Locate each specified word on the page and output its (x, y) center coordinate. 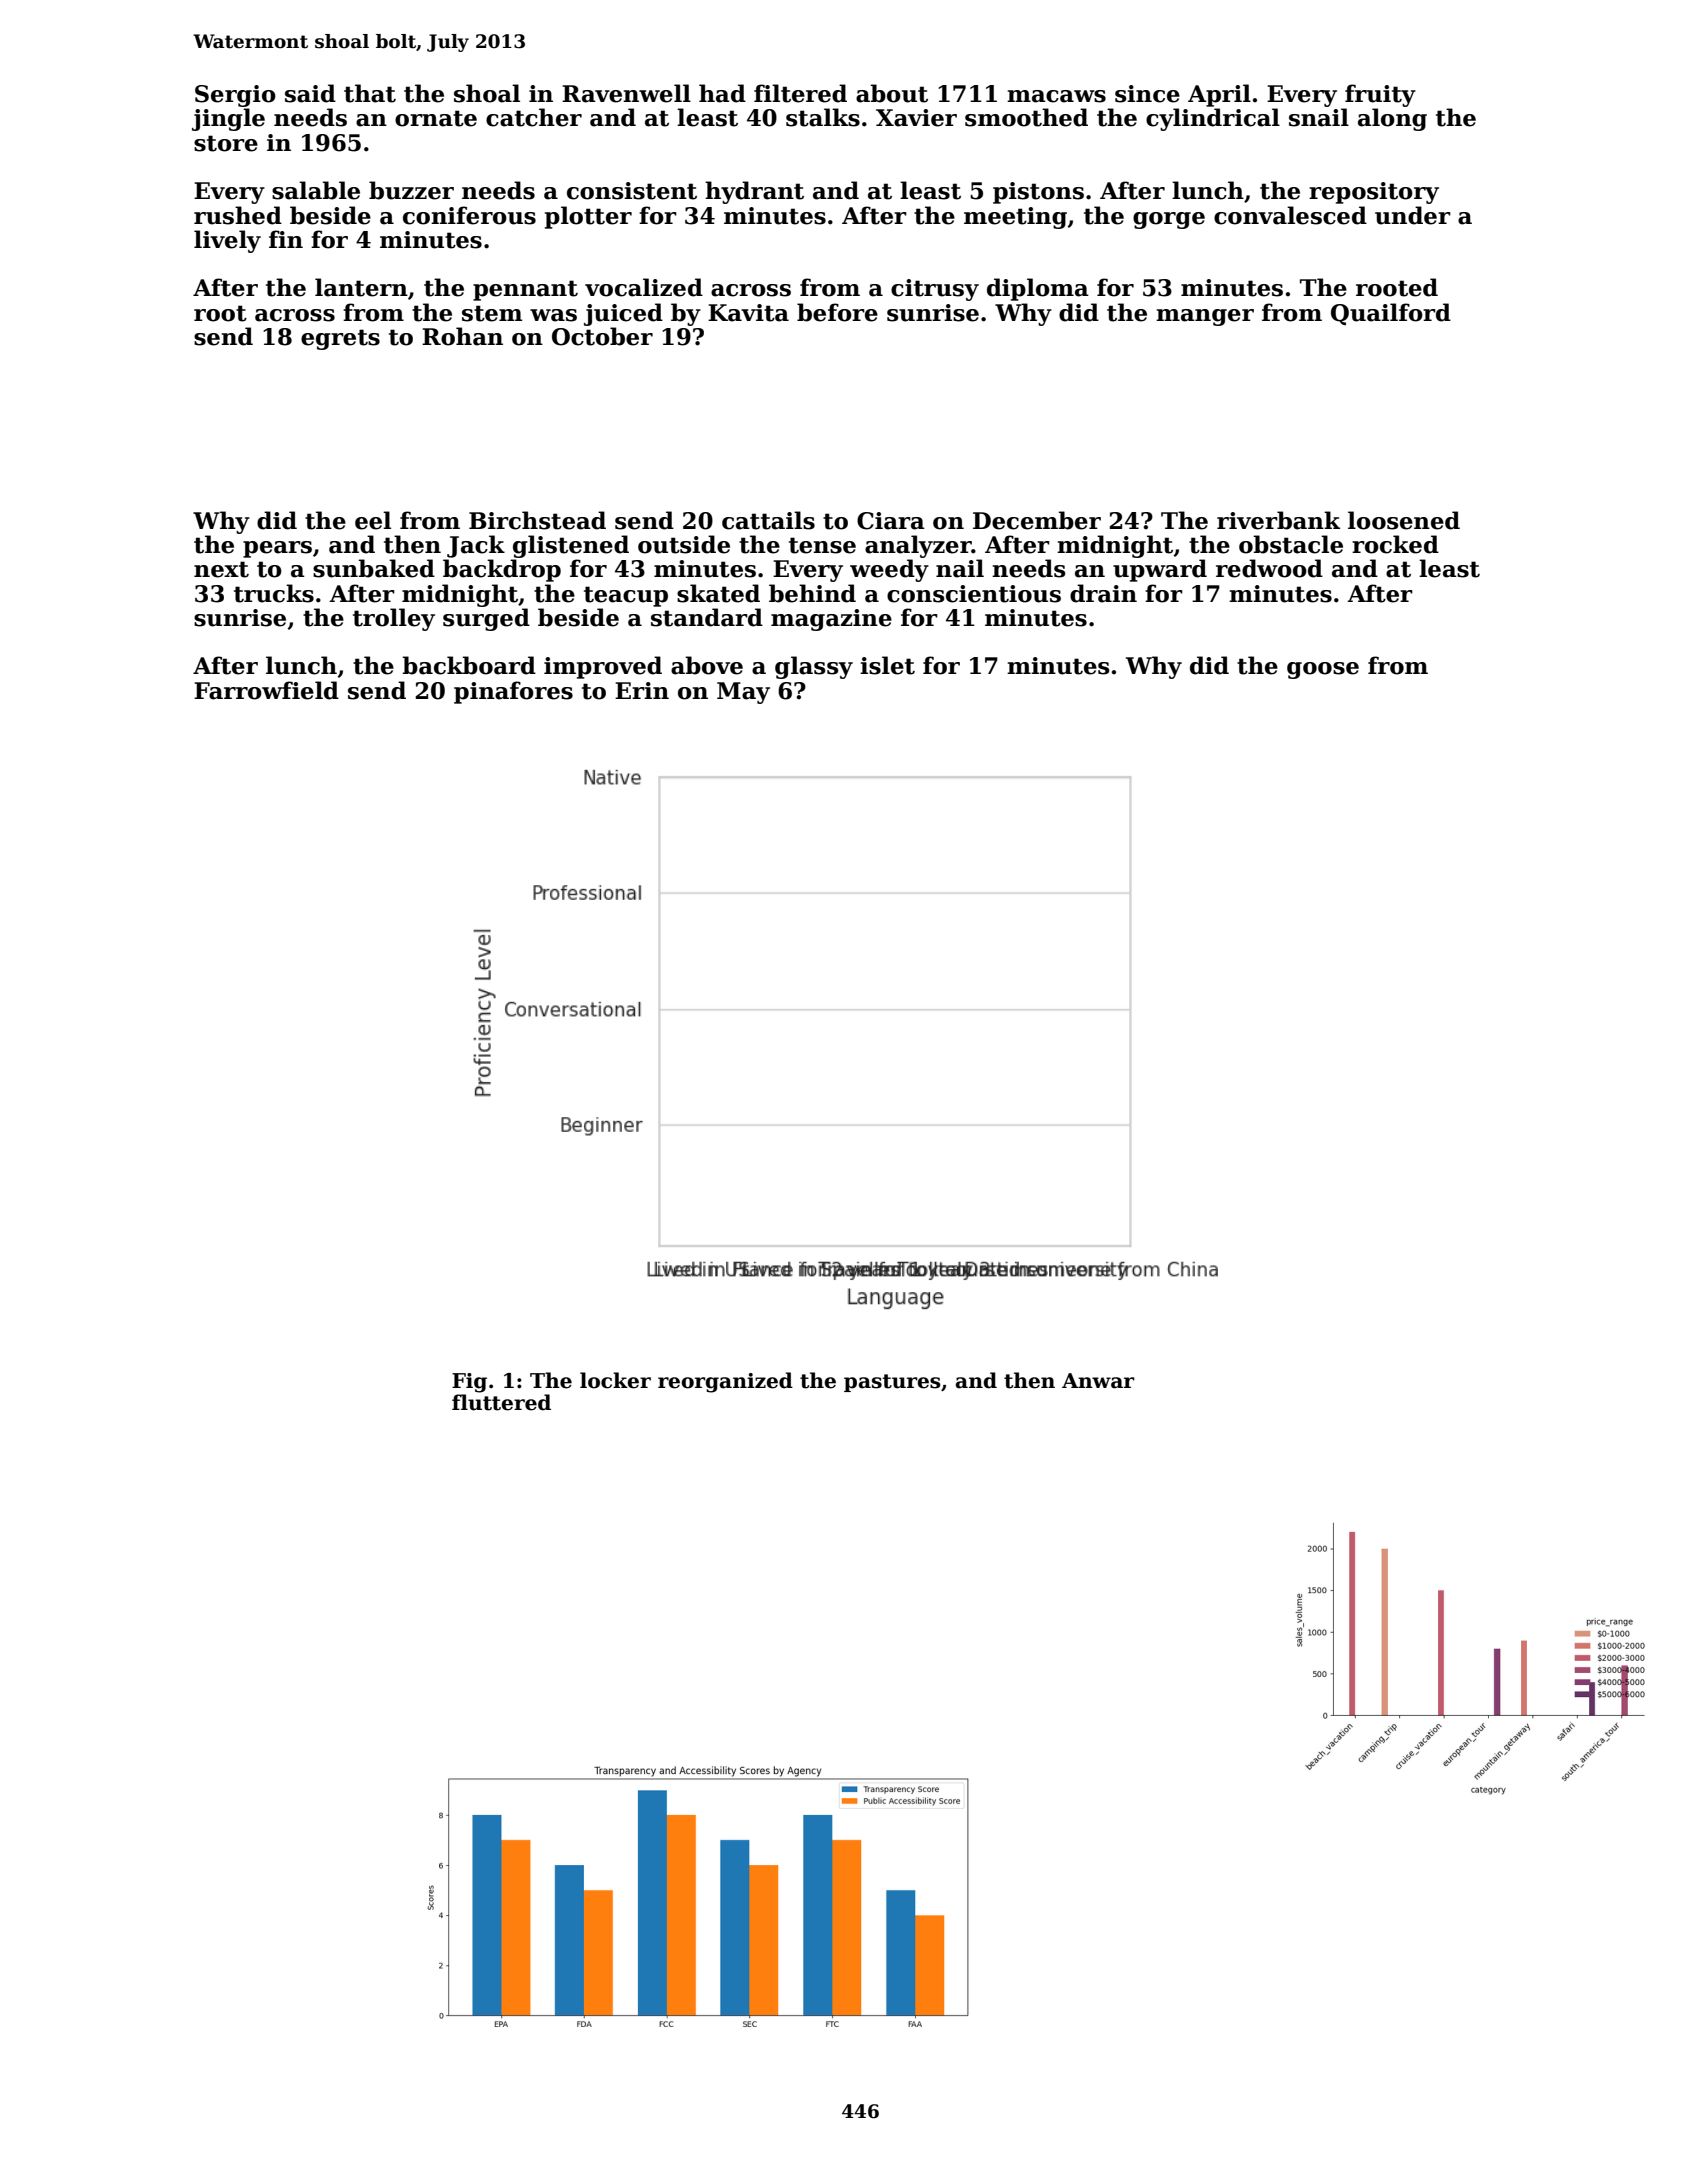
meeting (1015, 218)
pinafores (513, 692)
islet (887, 665)
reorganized (725, 1382)
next (221, 569)
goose (1323, 670)
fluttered (501, 1402)
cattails (768, 520)
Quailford (1391, 314)
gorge (1169, 220)
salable (316, 190)
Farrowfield (266, 690)
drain (1103, 593)
